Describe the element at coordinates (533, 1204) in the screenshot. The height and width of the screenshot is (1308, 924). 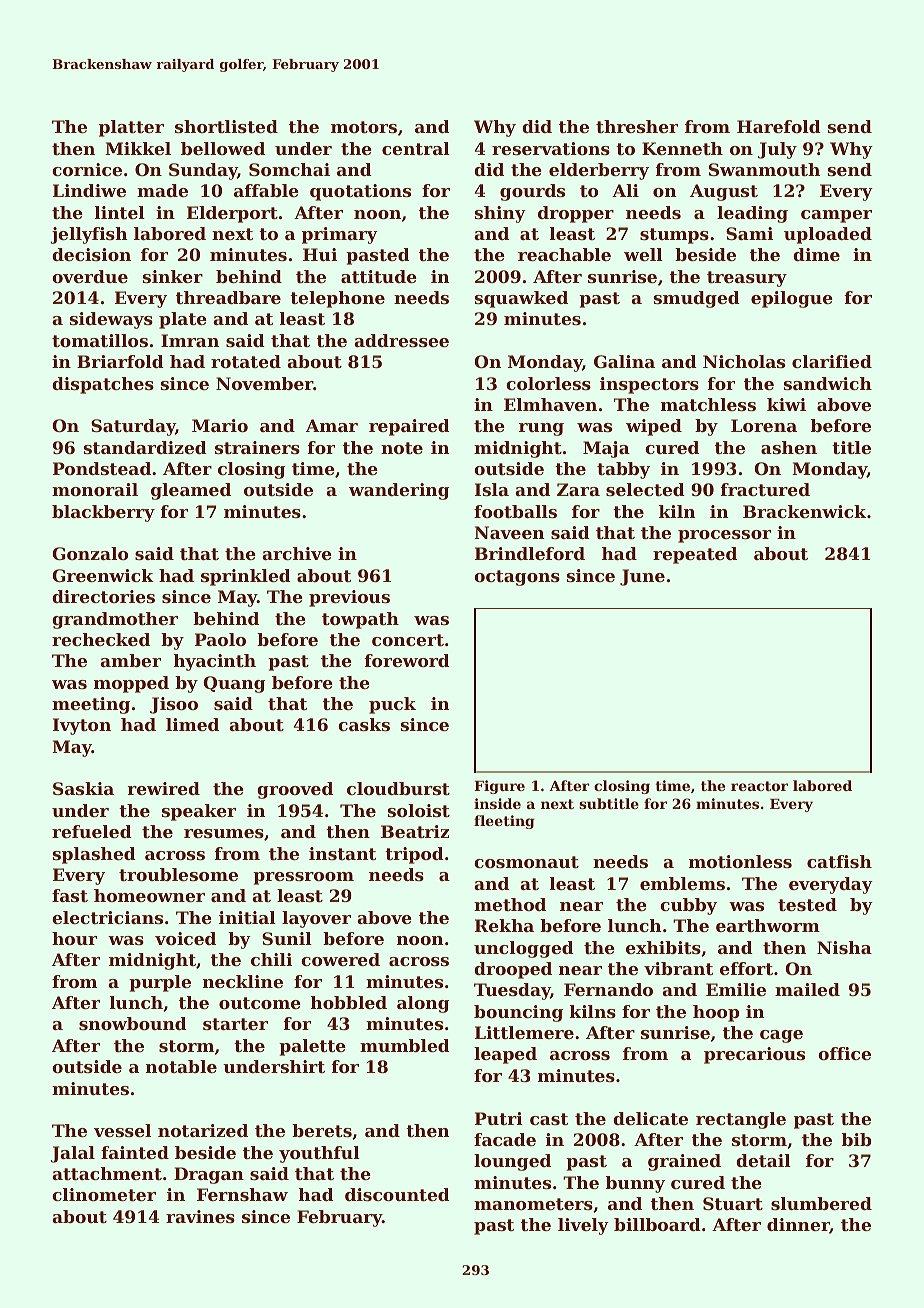
I see `manometers` at that location.
